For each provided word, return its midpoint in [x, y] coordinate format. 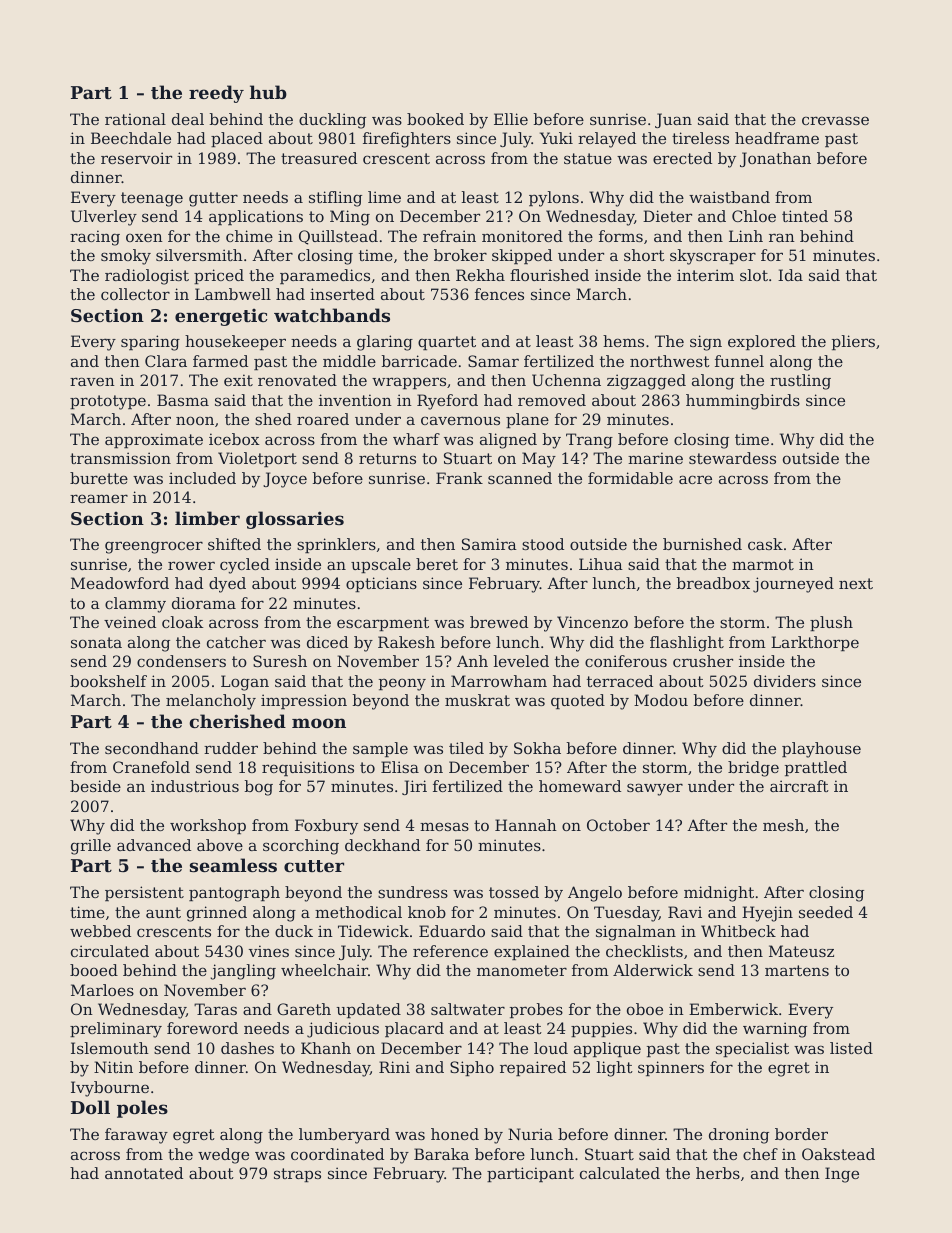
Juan [673, 120]
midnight [719, 894]
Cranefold [151, 767]
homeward [580, 786]
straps [297, 1175]
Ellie [511, 119]
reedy [216, 94]
